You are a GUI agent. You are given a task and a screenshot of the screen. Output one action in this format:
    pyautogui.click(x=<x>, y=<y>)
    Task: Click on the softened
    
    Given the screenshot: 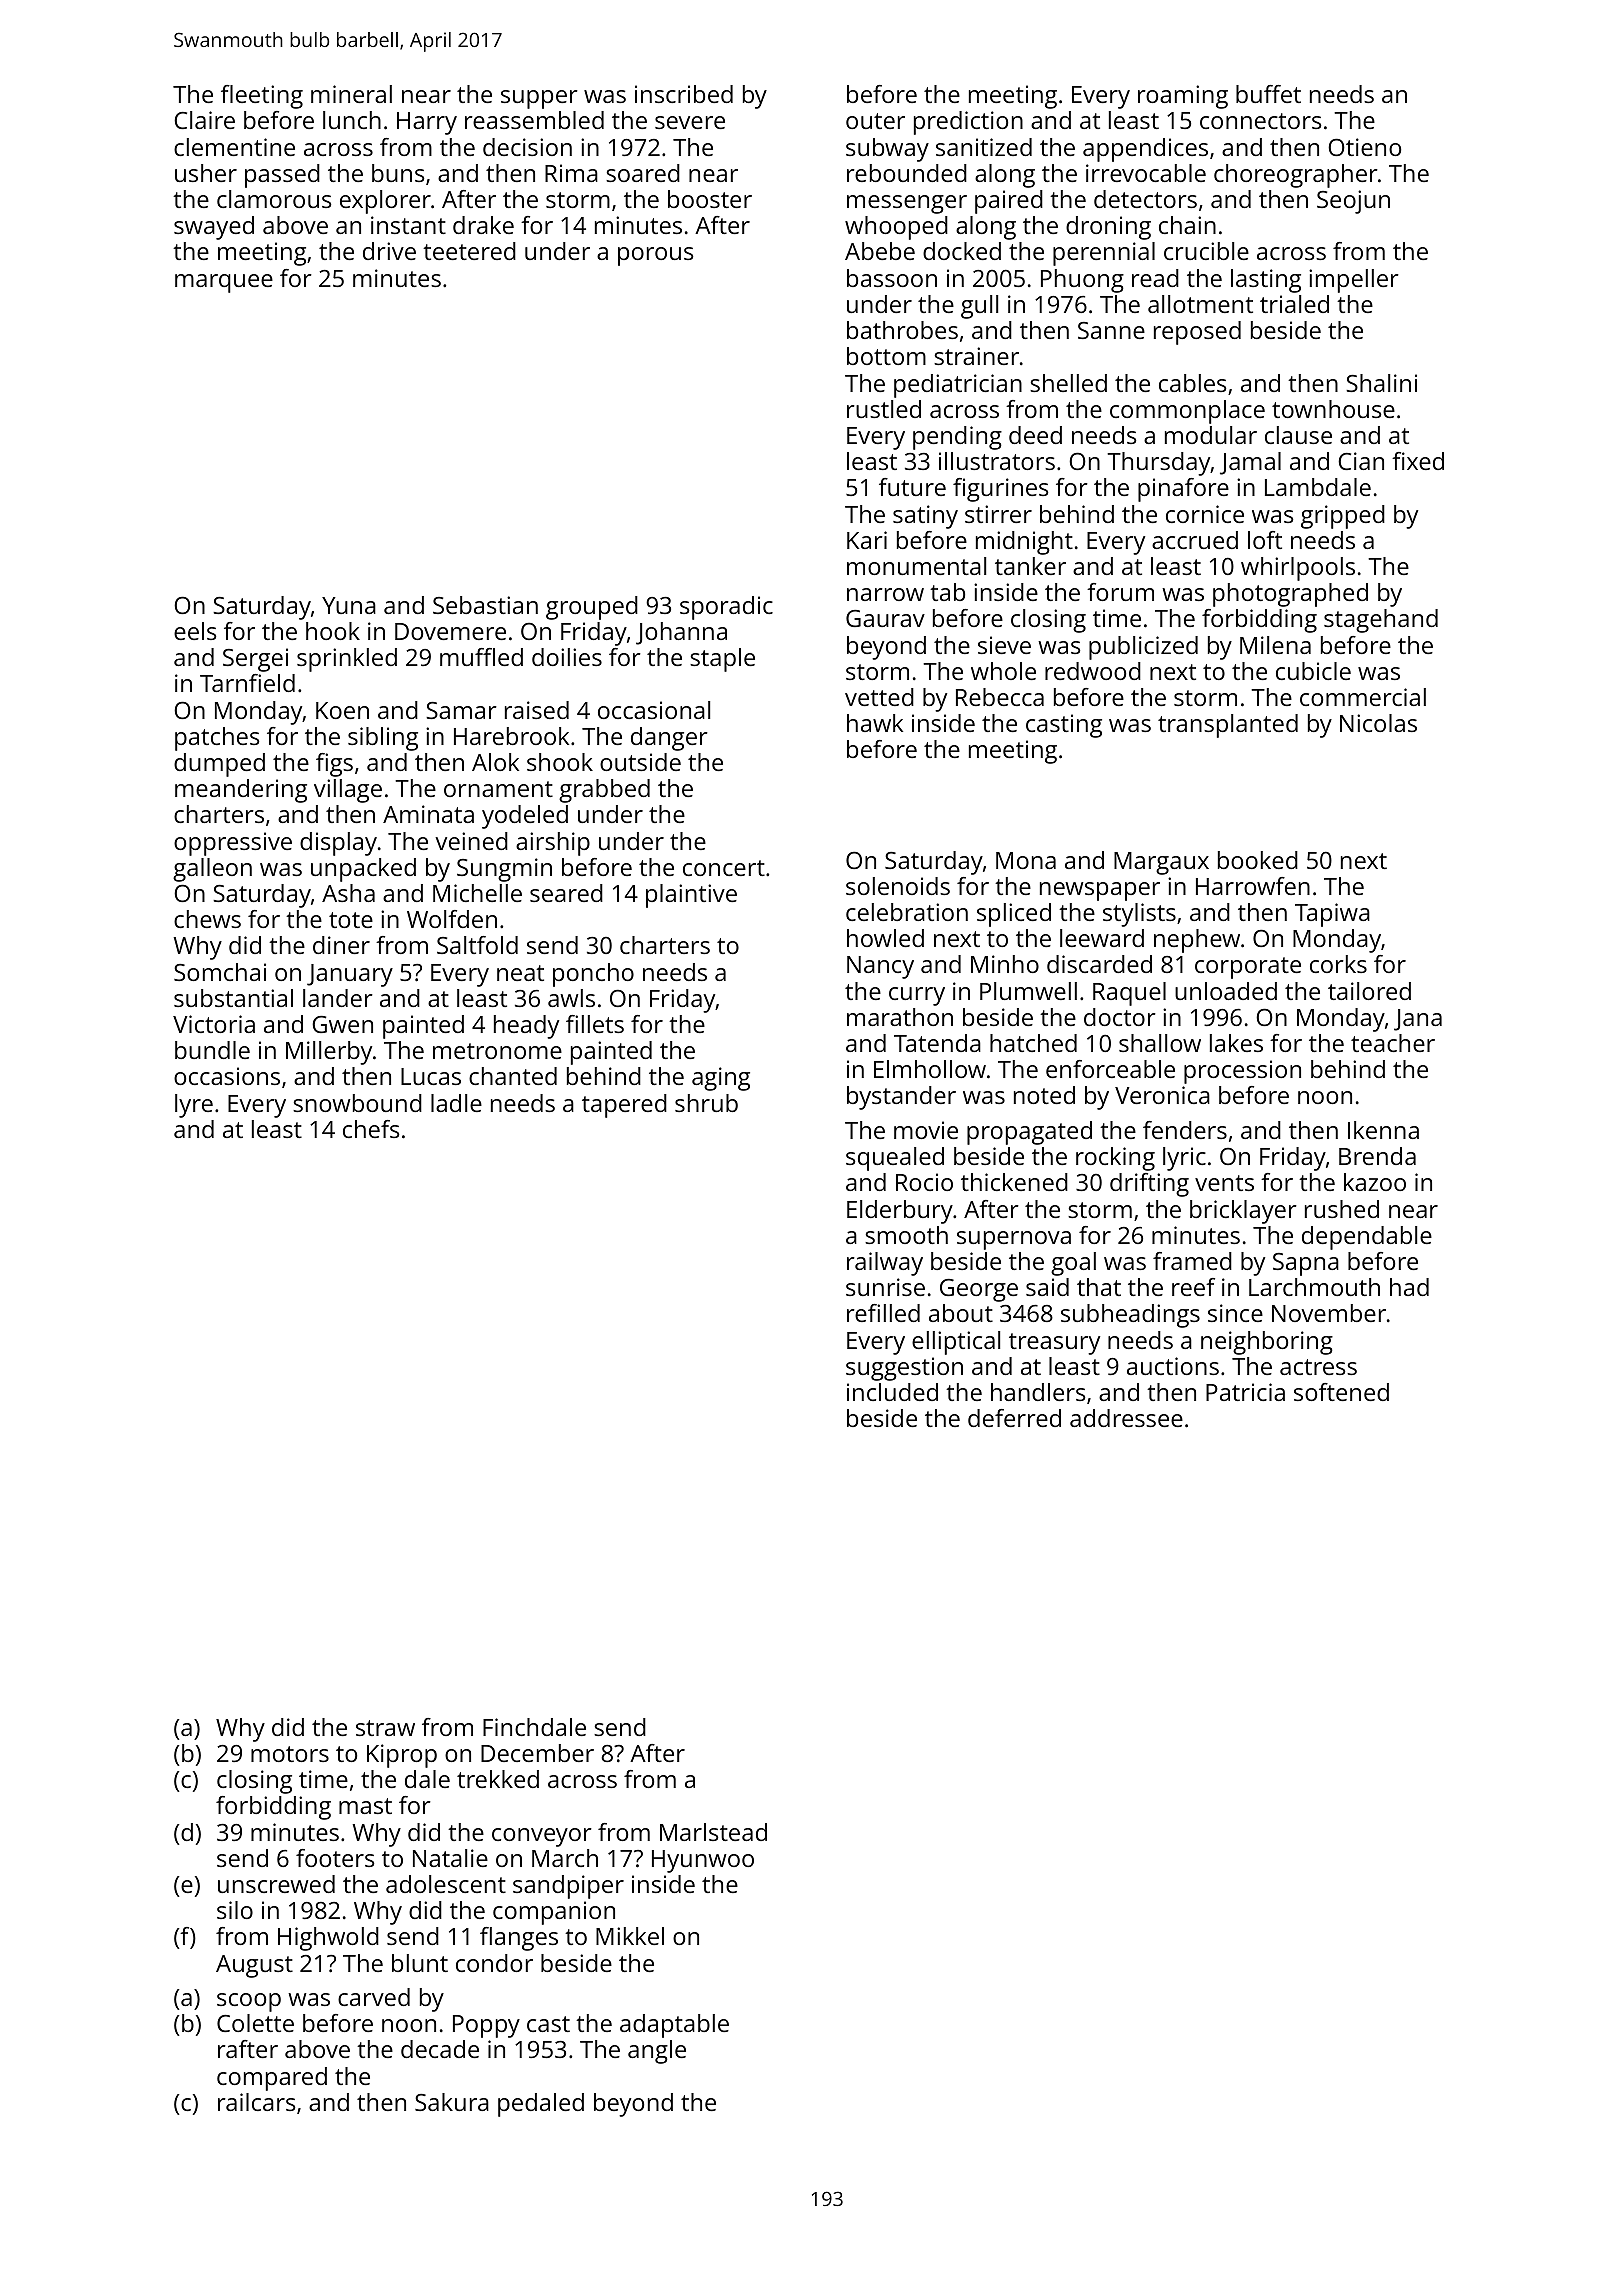 What is the action you would take?
    pyautogui.click(x=1341, y=1392)
